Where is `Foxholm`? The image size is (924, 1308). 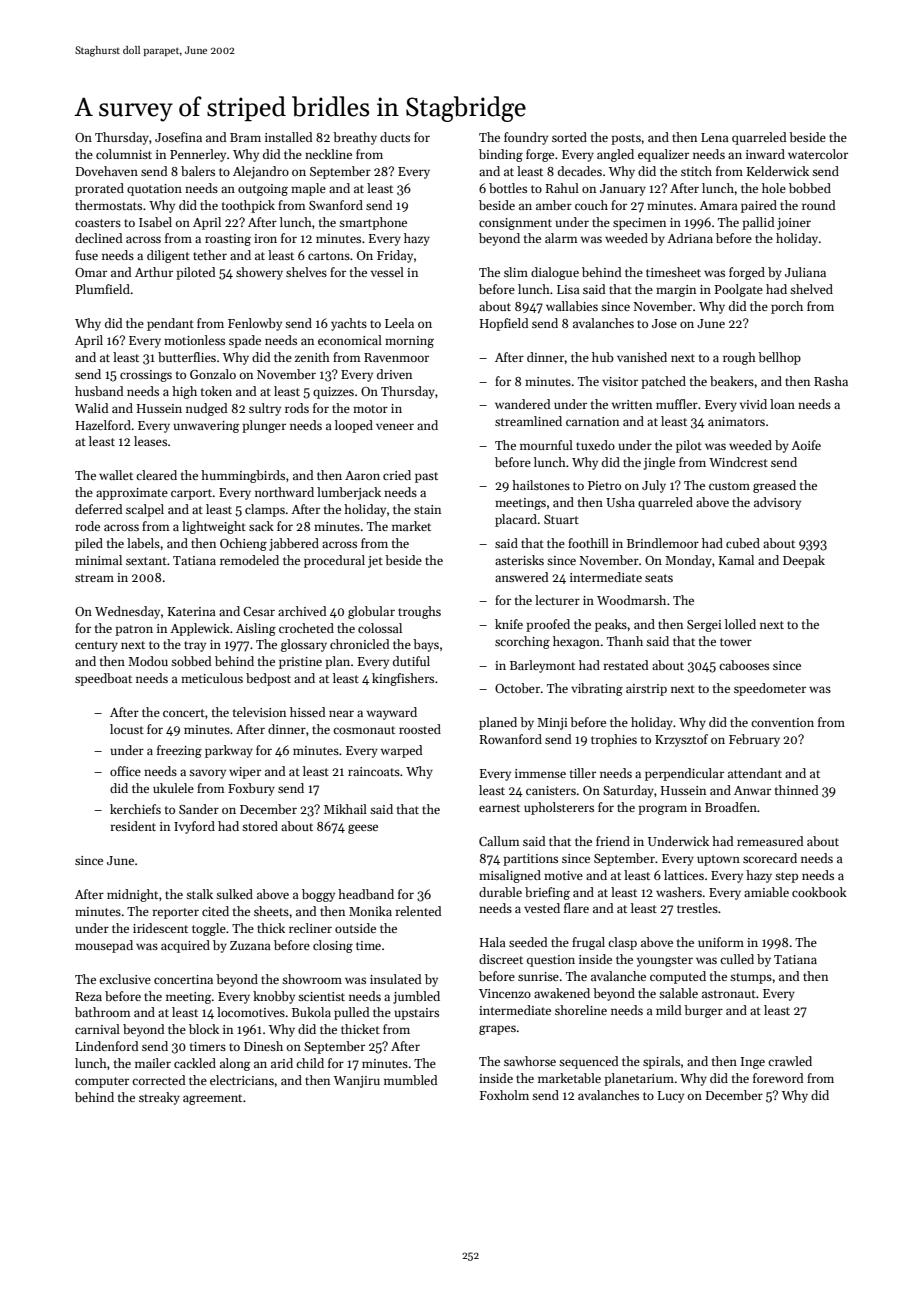 Foxholm is located at coordinates (504, 1095).
